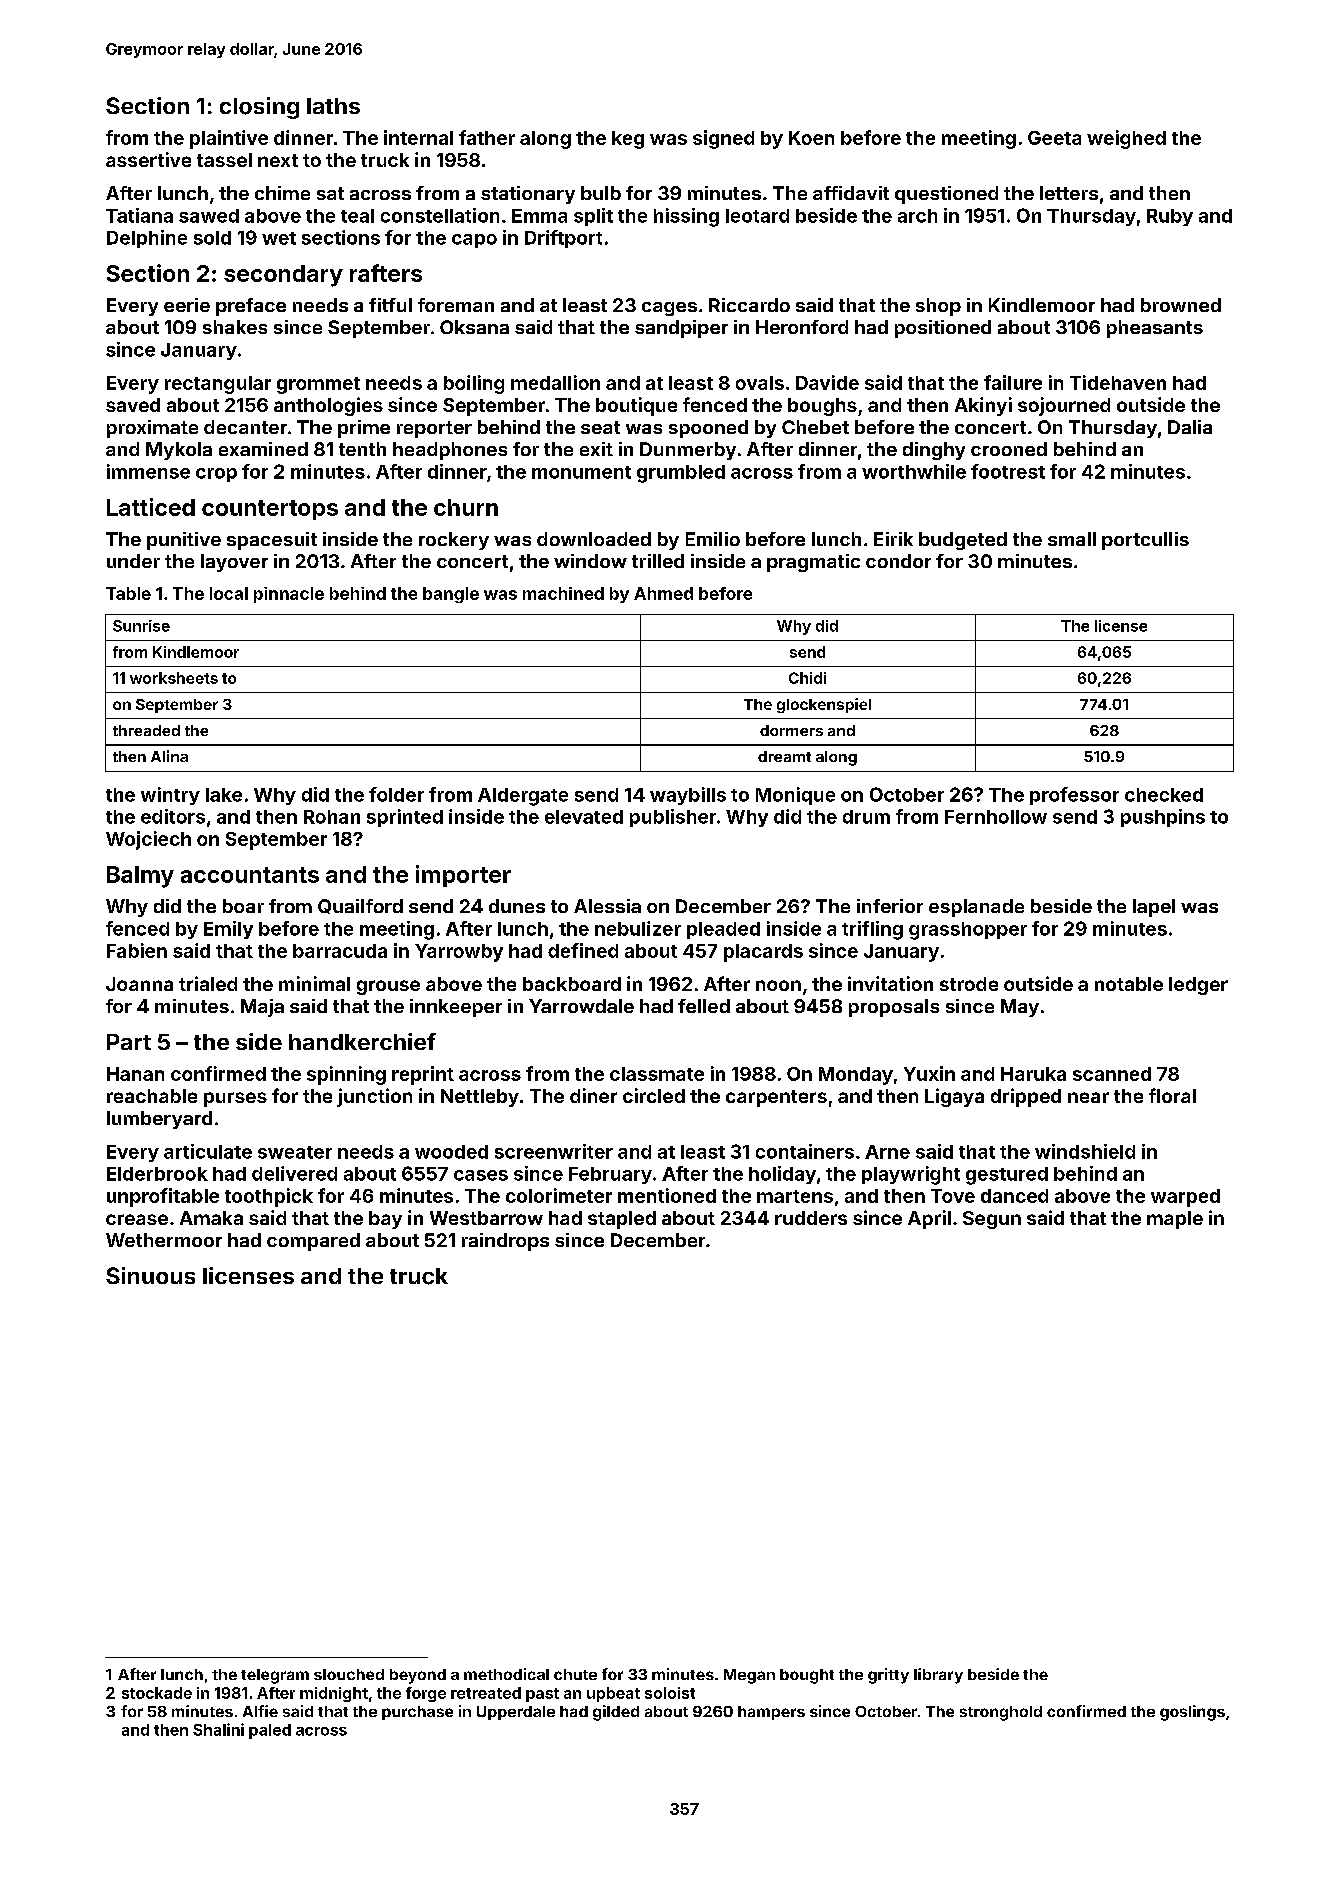 The height and width of the screenshot is (1894, 1339). I want to click on footrest, so click(1008, 471).
